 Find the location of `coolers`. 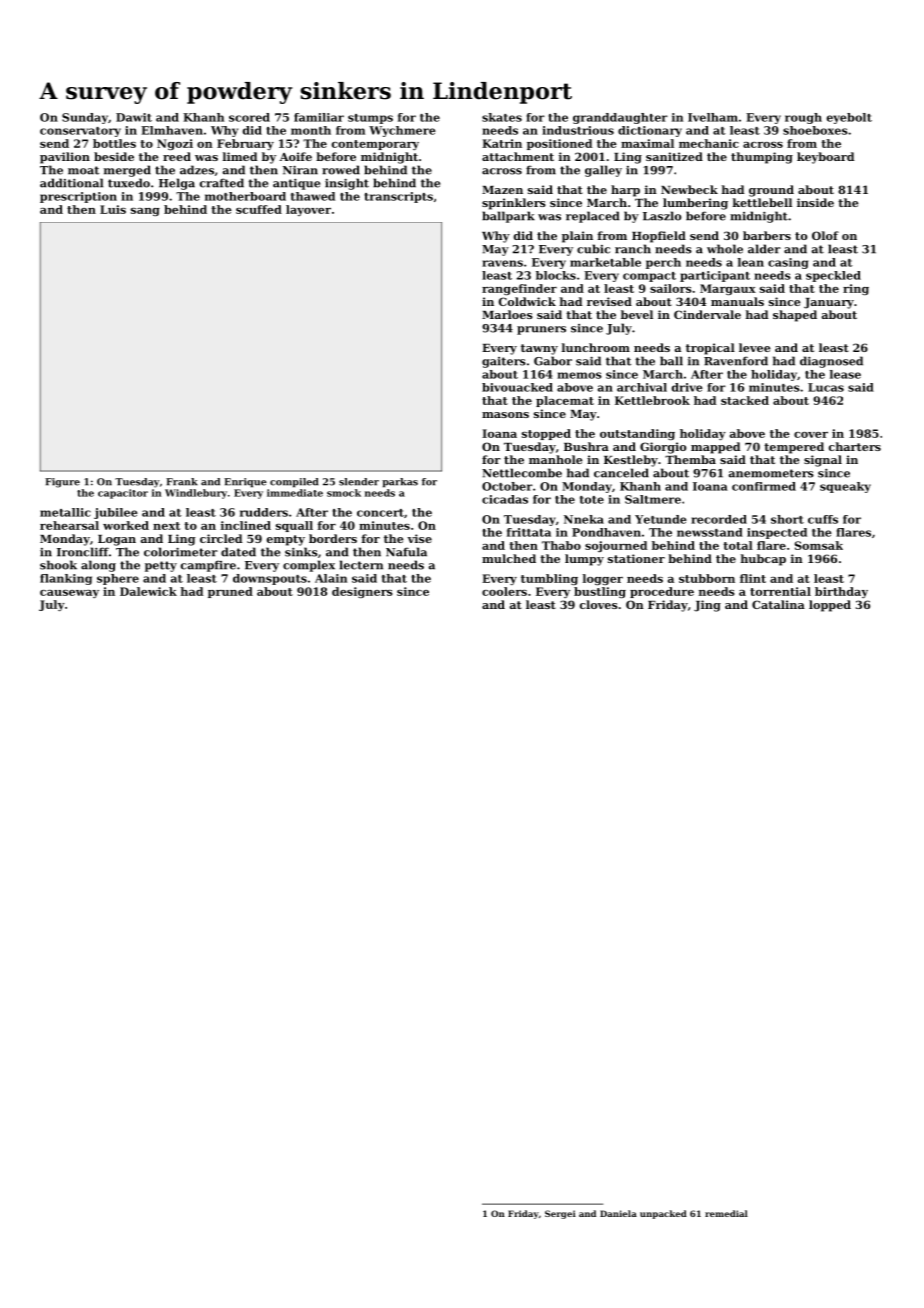

coolers is located at coordinates (504, 591).
